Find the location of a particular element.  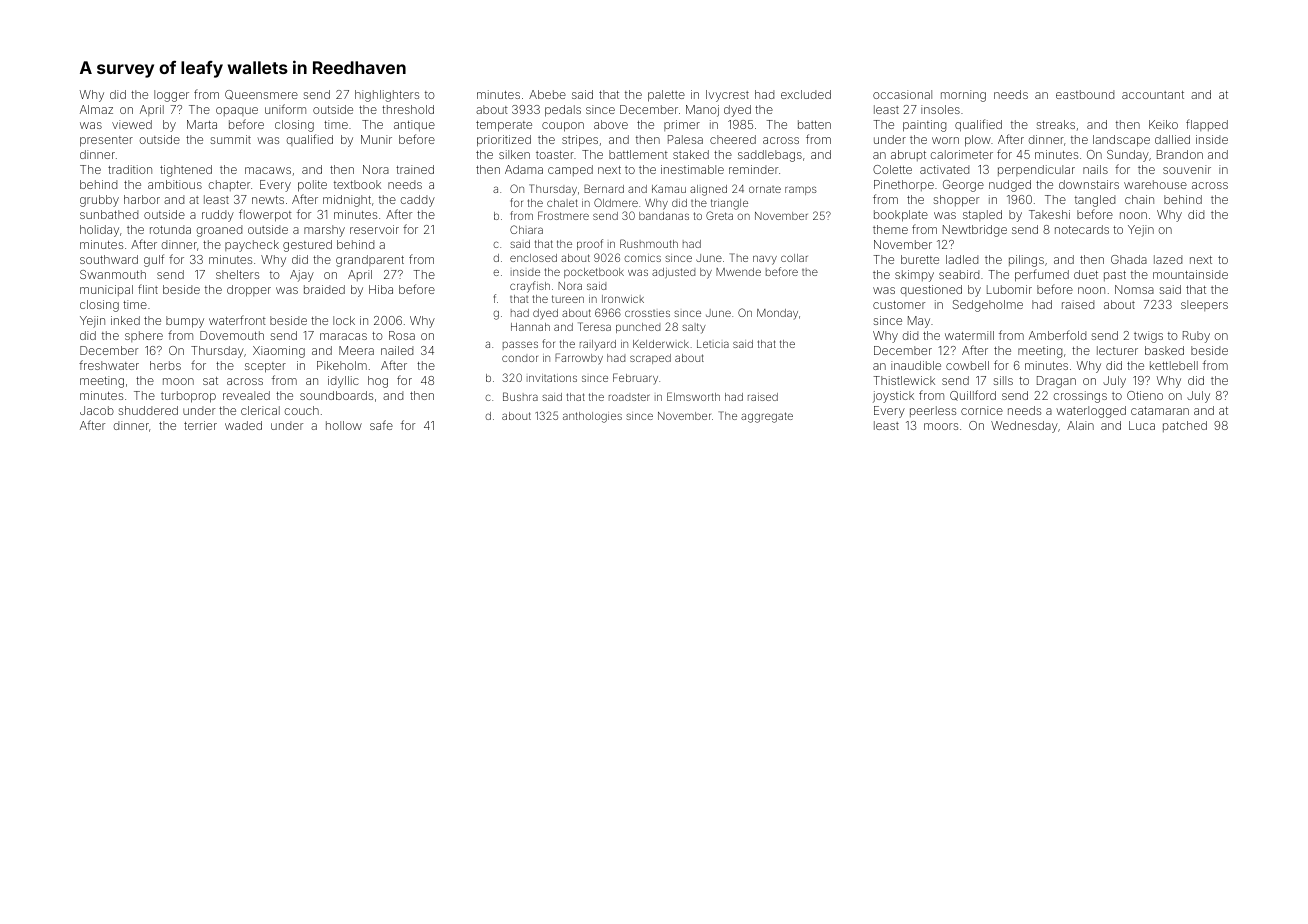

railyard is located at coordinates (598, 345).
